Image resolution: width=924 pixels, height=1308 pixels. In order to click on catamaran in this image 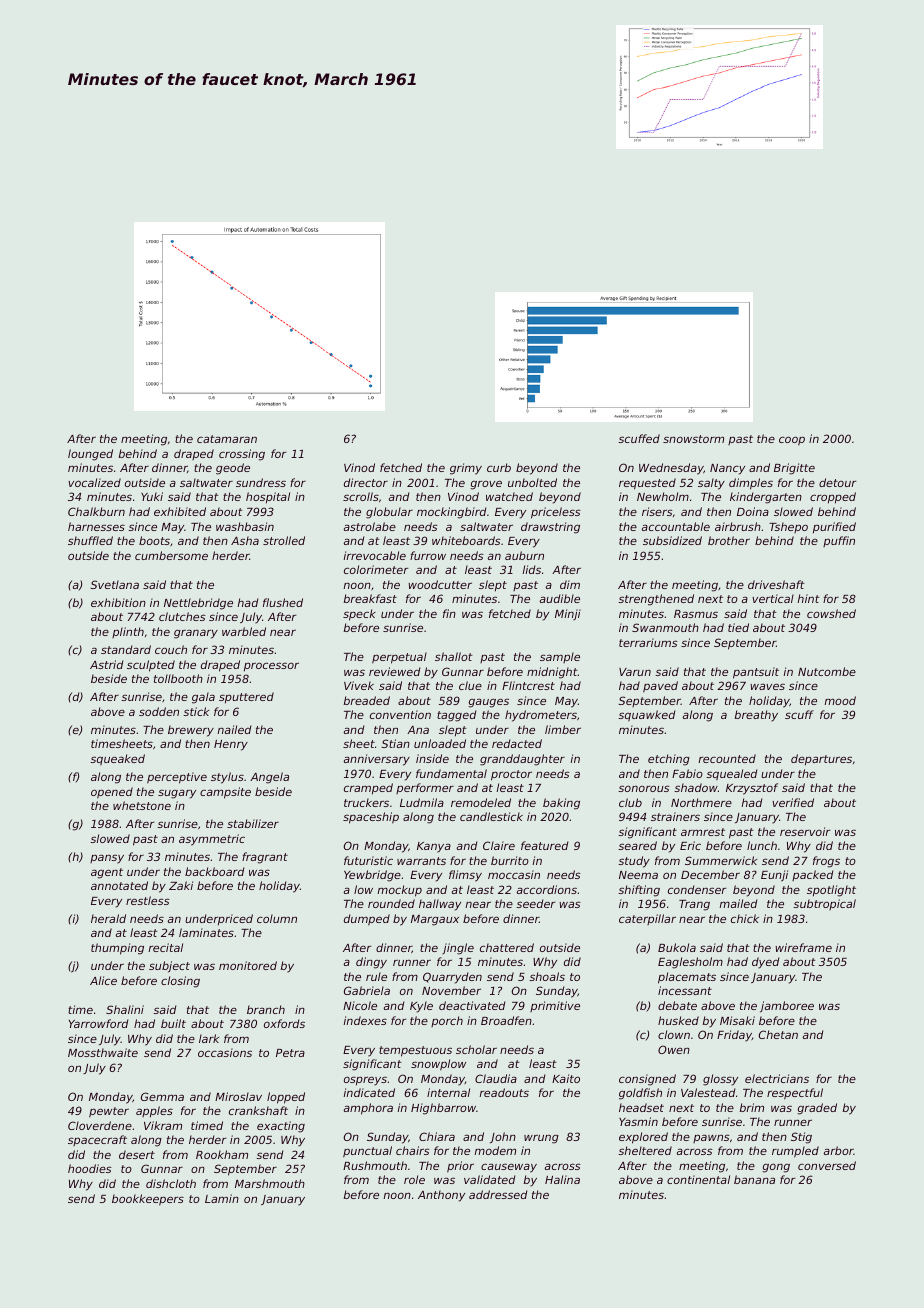, I will do `click(227, 439)`.
